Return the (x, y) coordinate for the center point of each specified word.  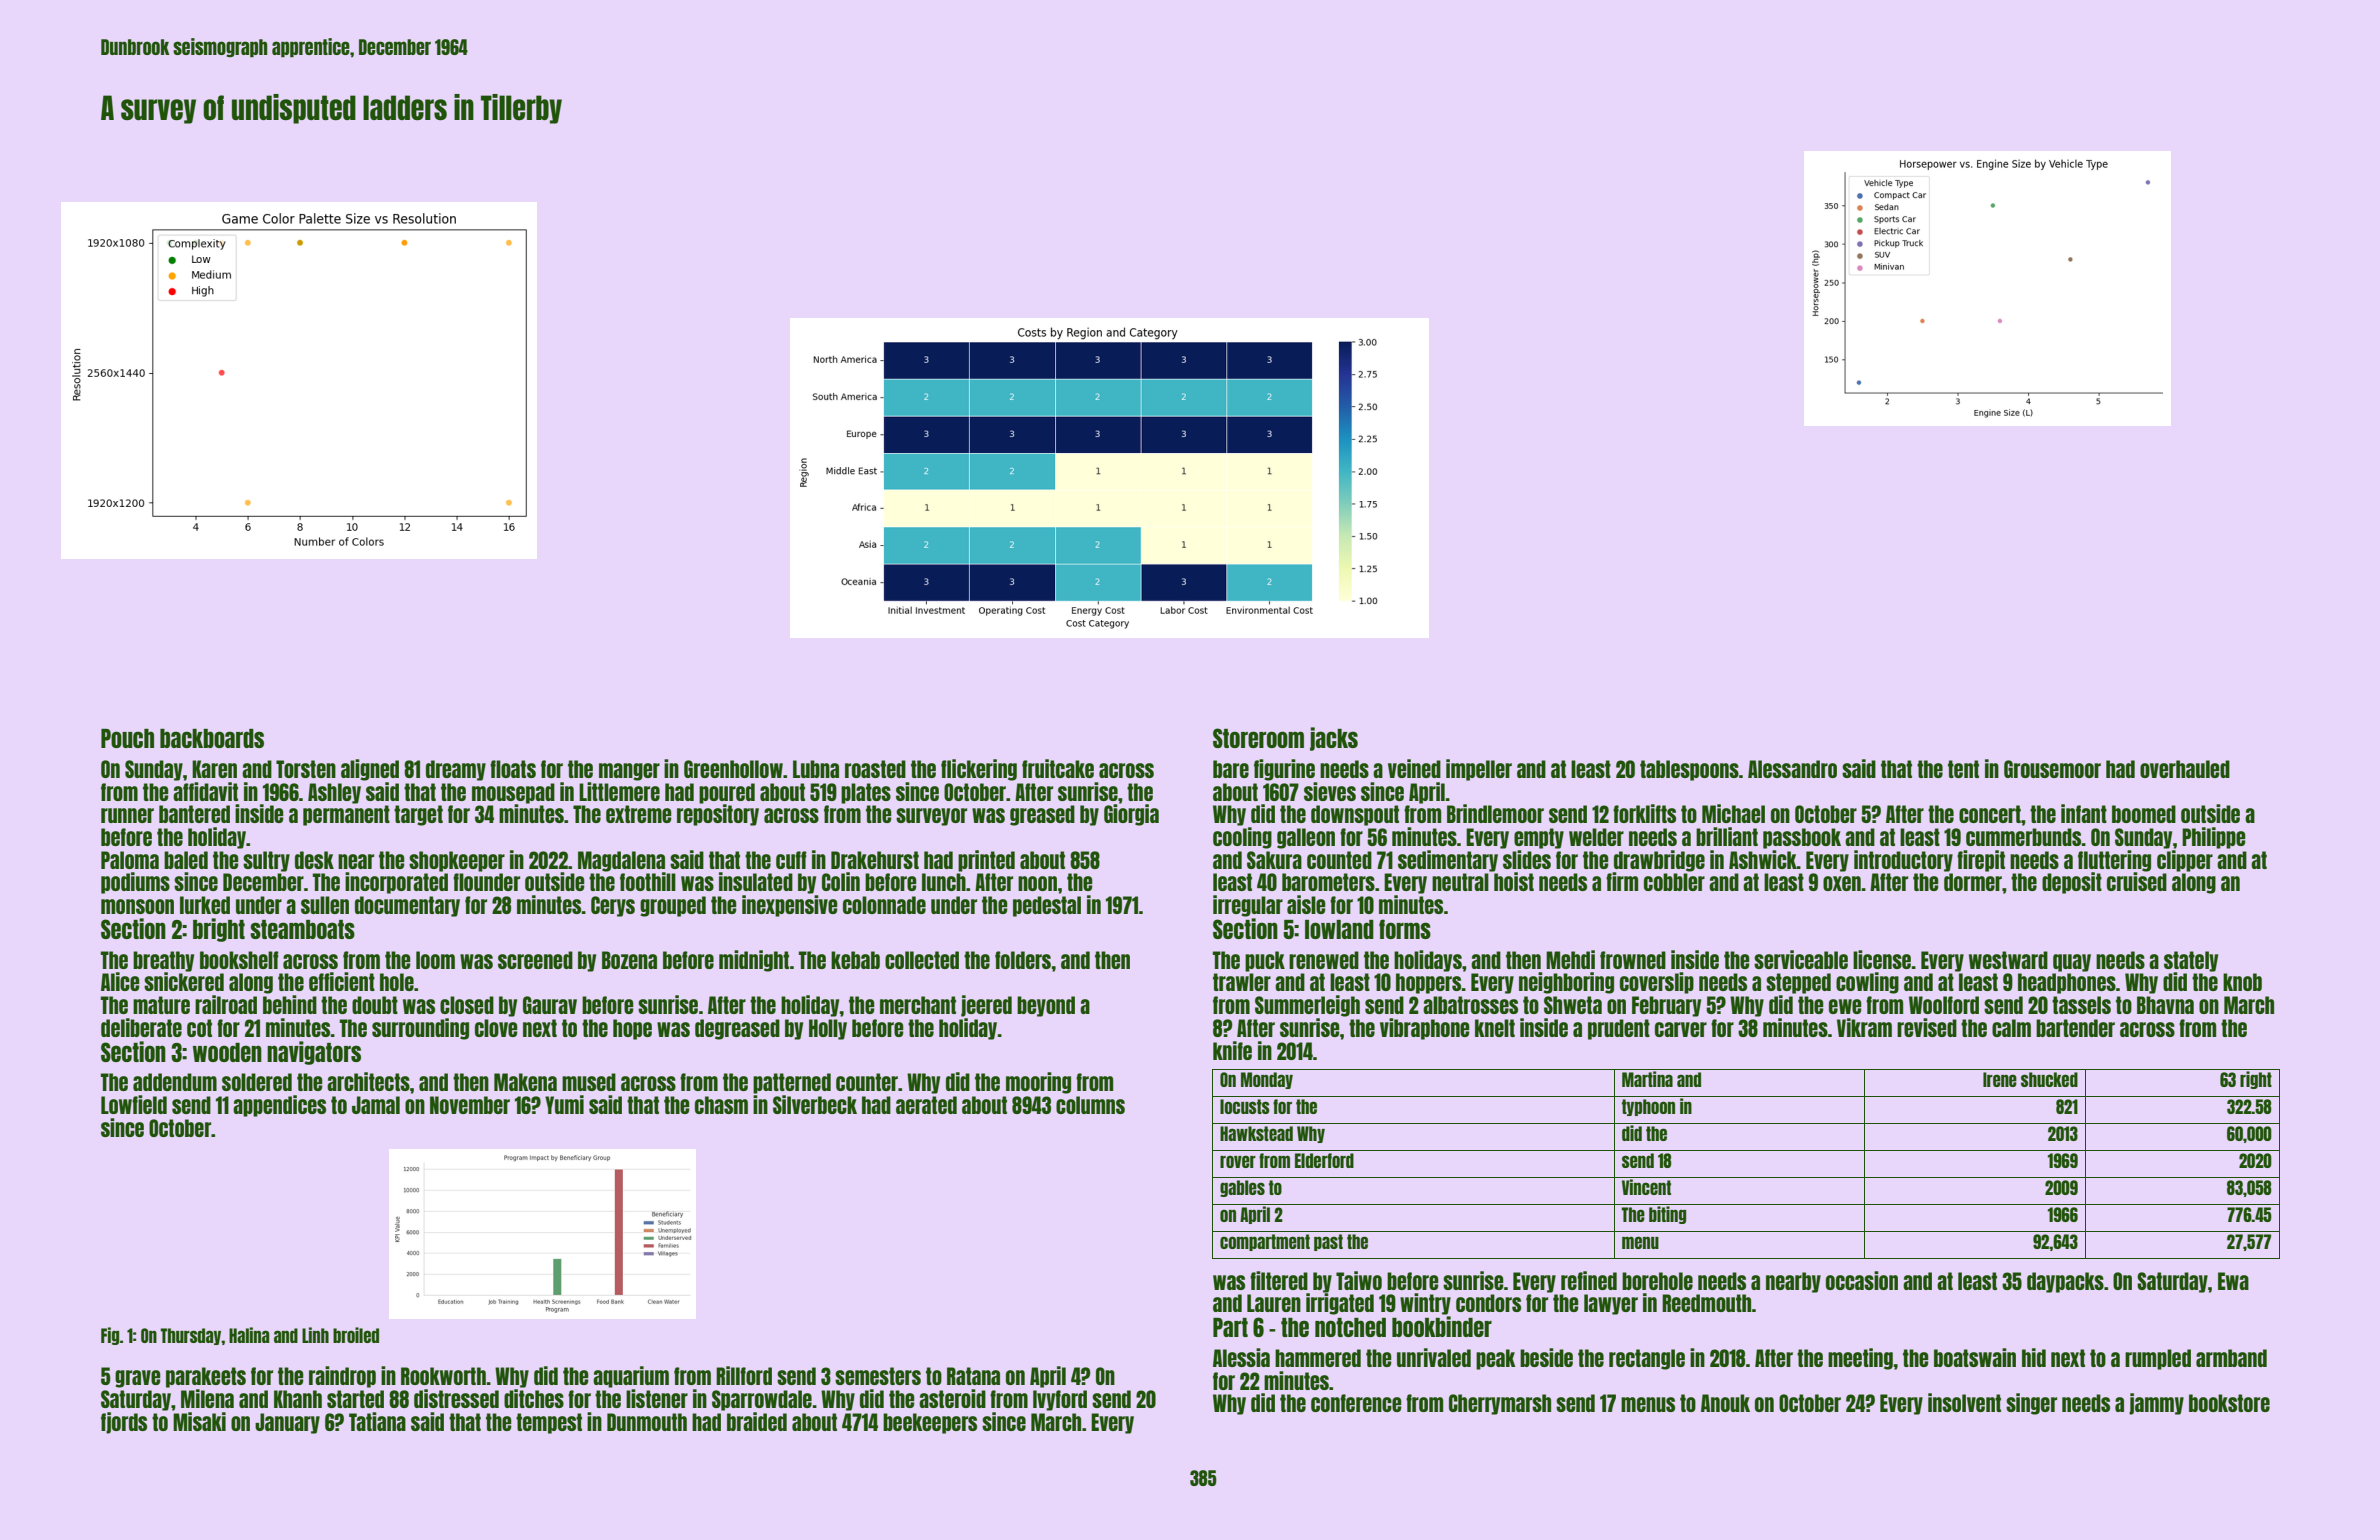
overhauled (2185, 769)
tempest (549, 1423)
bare (1231, 769)
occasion (1862, 1280)
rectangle (1647, 1359)
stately (2191, 961)
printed (986, 861)
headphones (2067, 983)
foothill (648, 881)
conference (1356, 1403)
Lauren (1274, 1303)
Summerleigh (1307, 1006)
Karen (214, 769)
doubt (375, 1005)
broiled (356, 1335)
